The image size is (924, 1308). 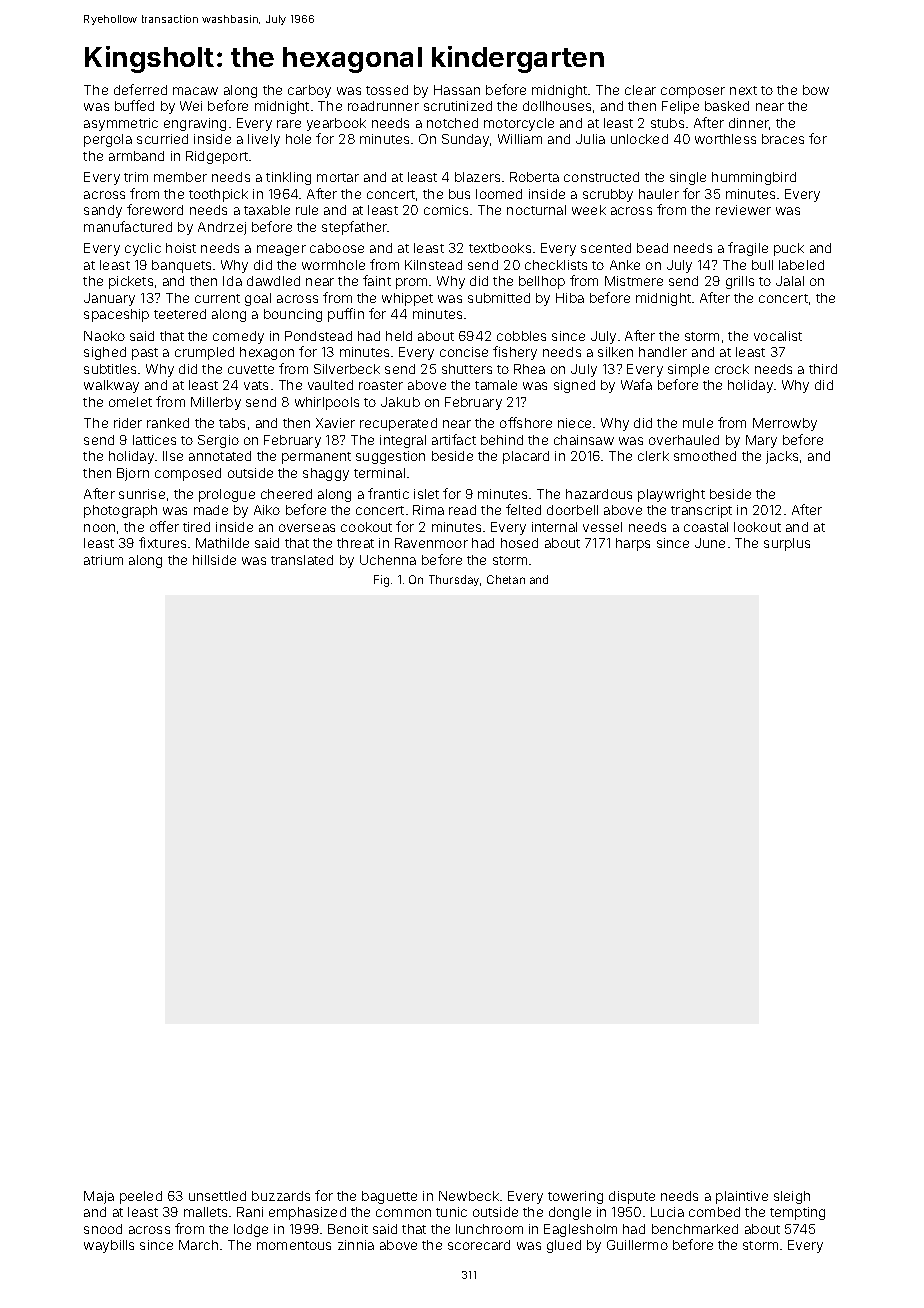 What do you see at coordinates (198, 1245) in the screenshot?
I see `March` at bounding box center [198, 1245].
